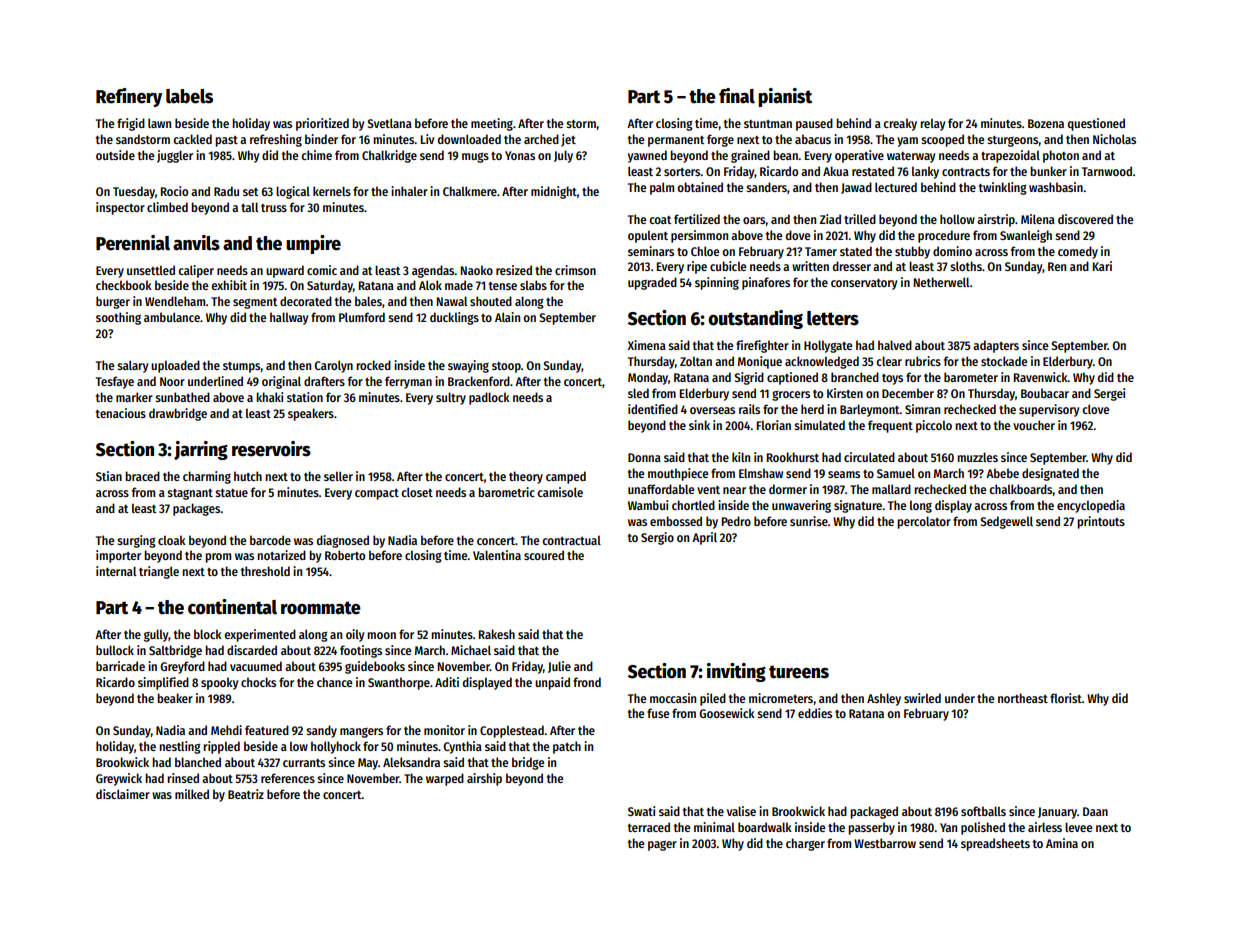 The height and width of the image is (952, 1233). What do you see at coordinates (924, 522) in the image?
I see `percolator` at bounding box center [924, 522].
